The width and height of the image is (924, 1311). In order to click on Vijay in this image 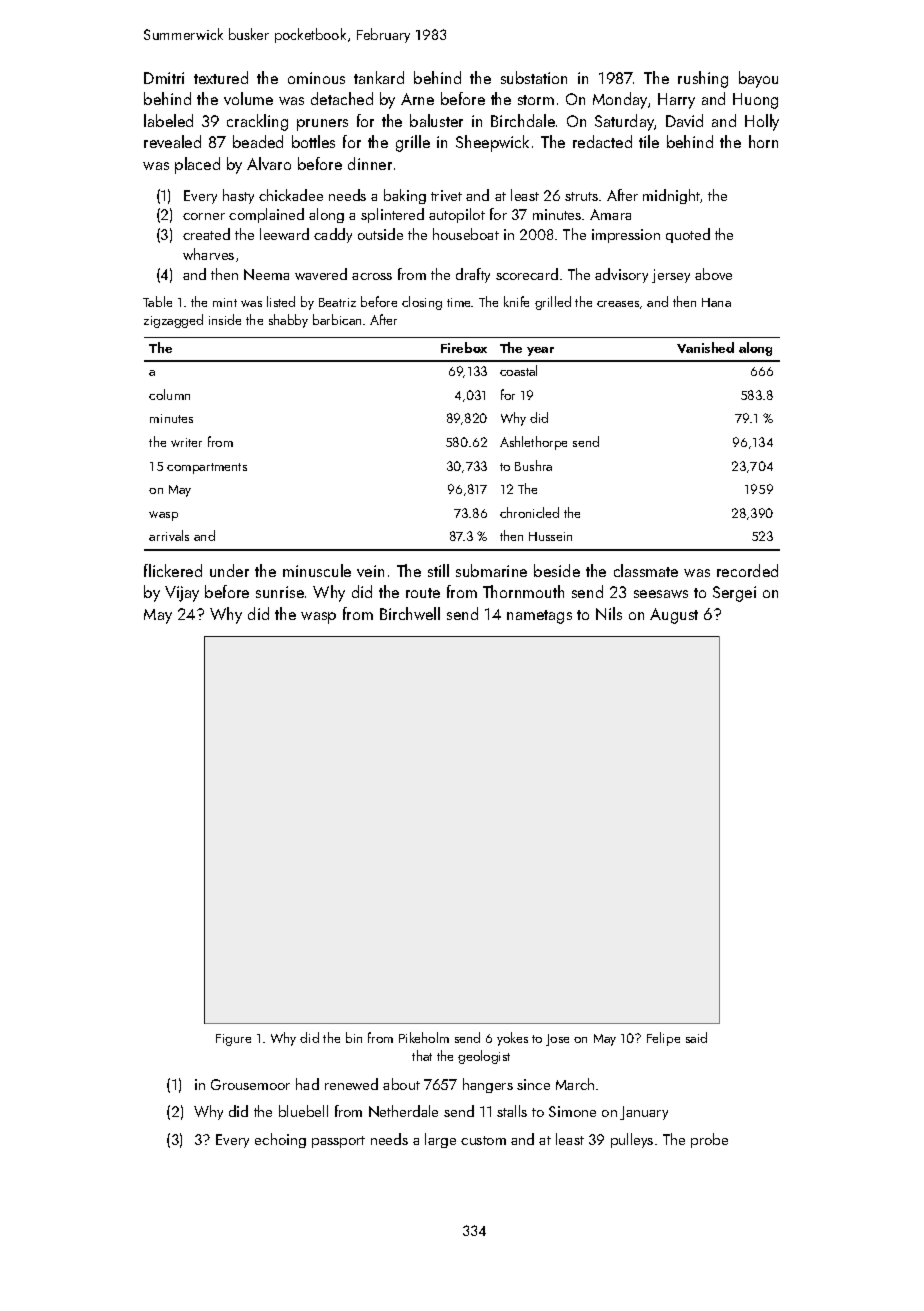, I will do `click(182, 594)`.
